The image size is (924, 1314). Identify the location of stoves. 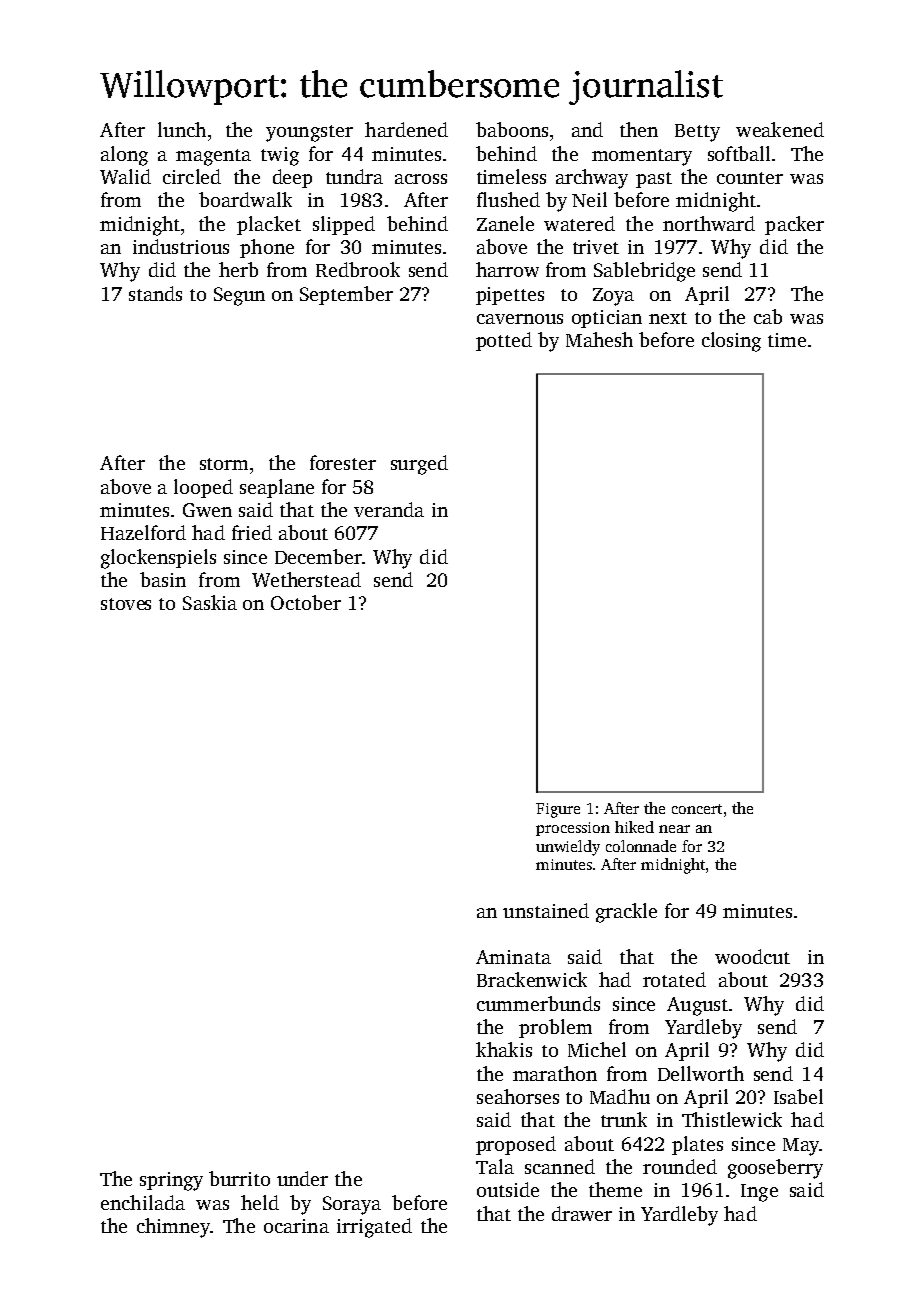
(126, 604).
